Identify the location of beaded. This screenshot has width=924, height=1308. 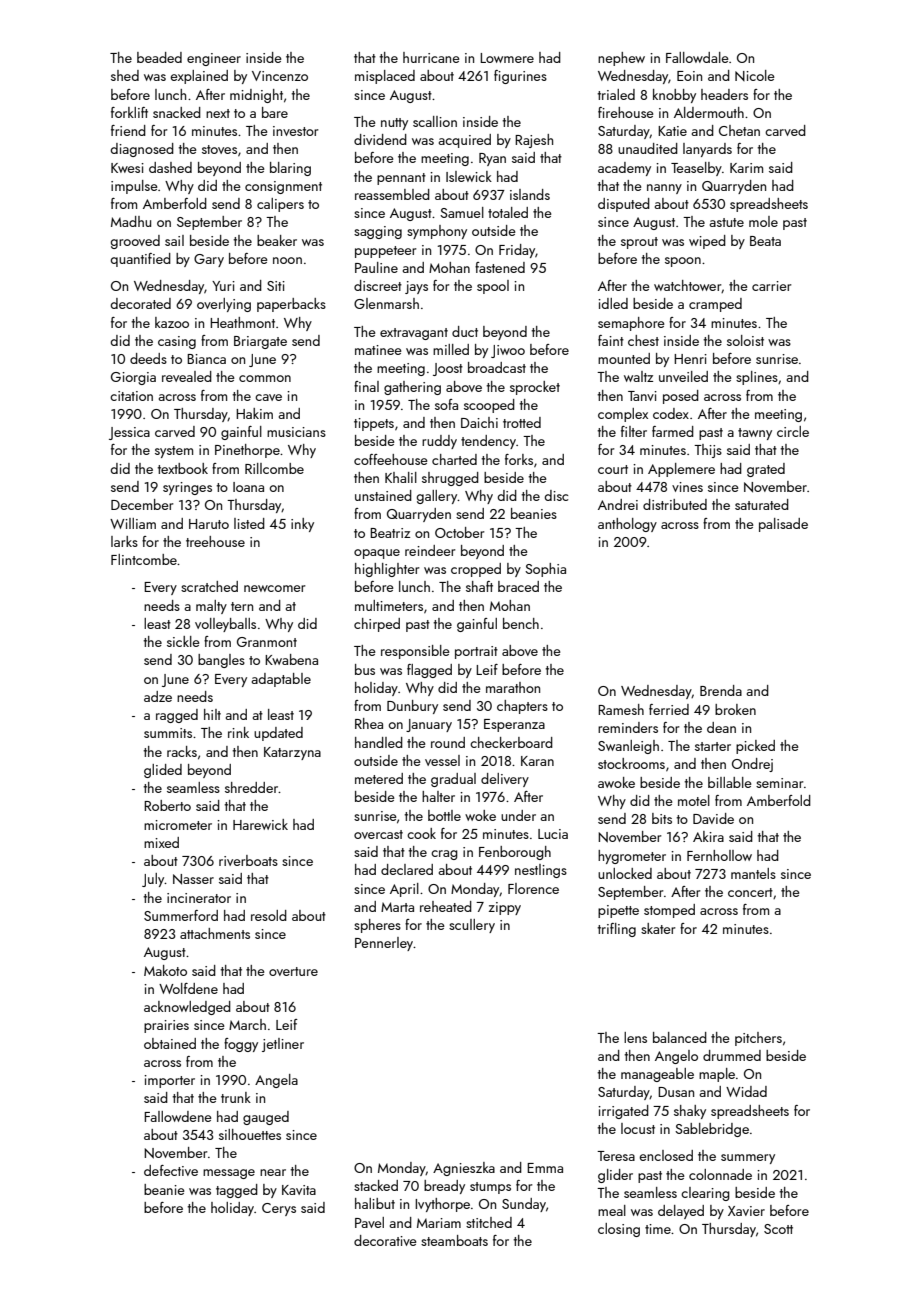
(159, 57).
